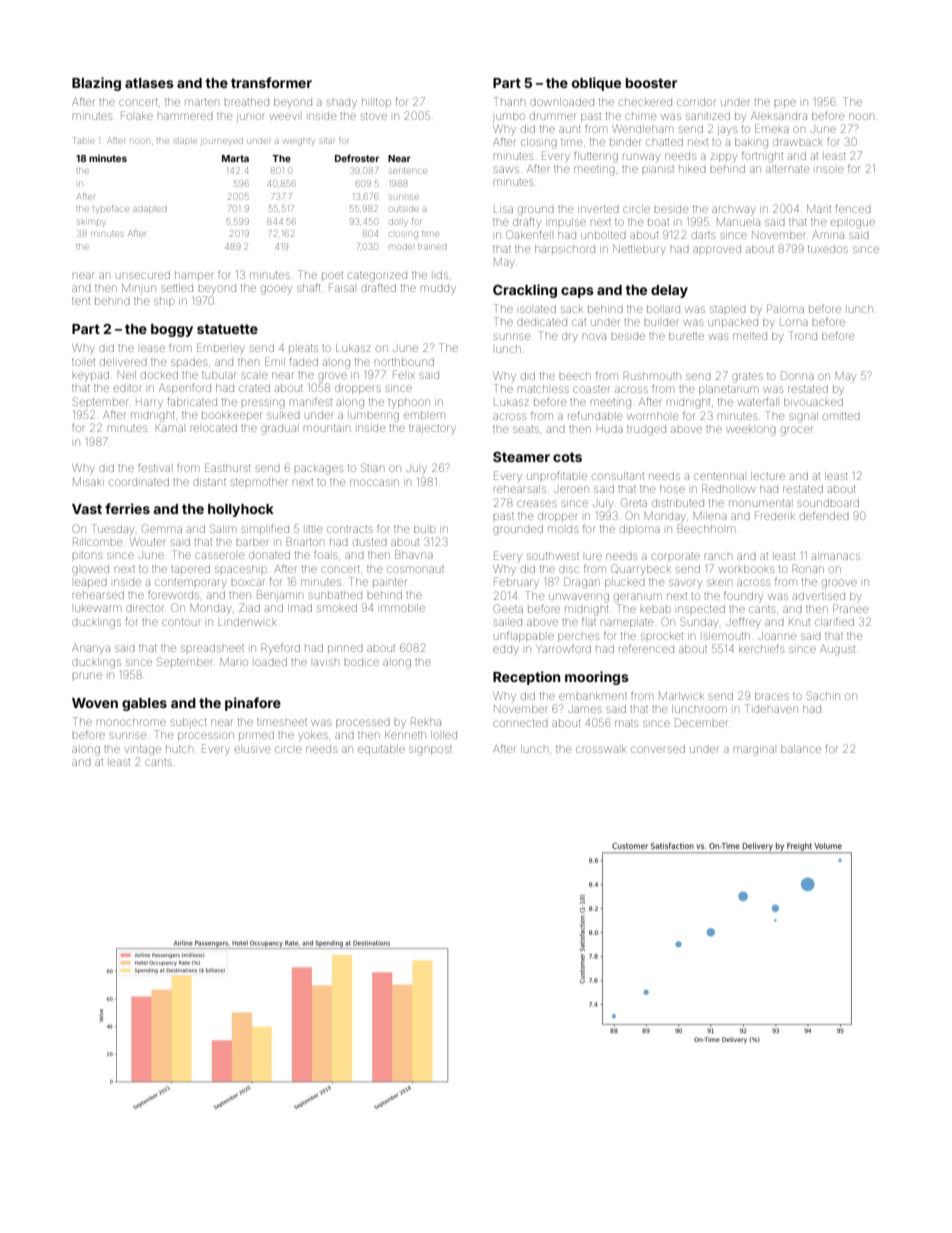  Describe the element at coordinates (219, 555) in the document. I see `casserole` at that location.
